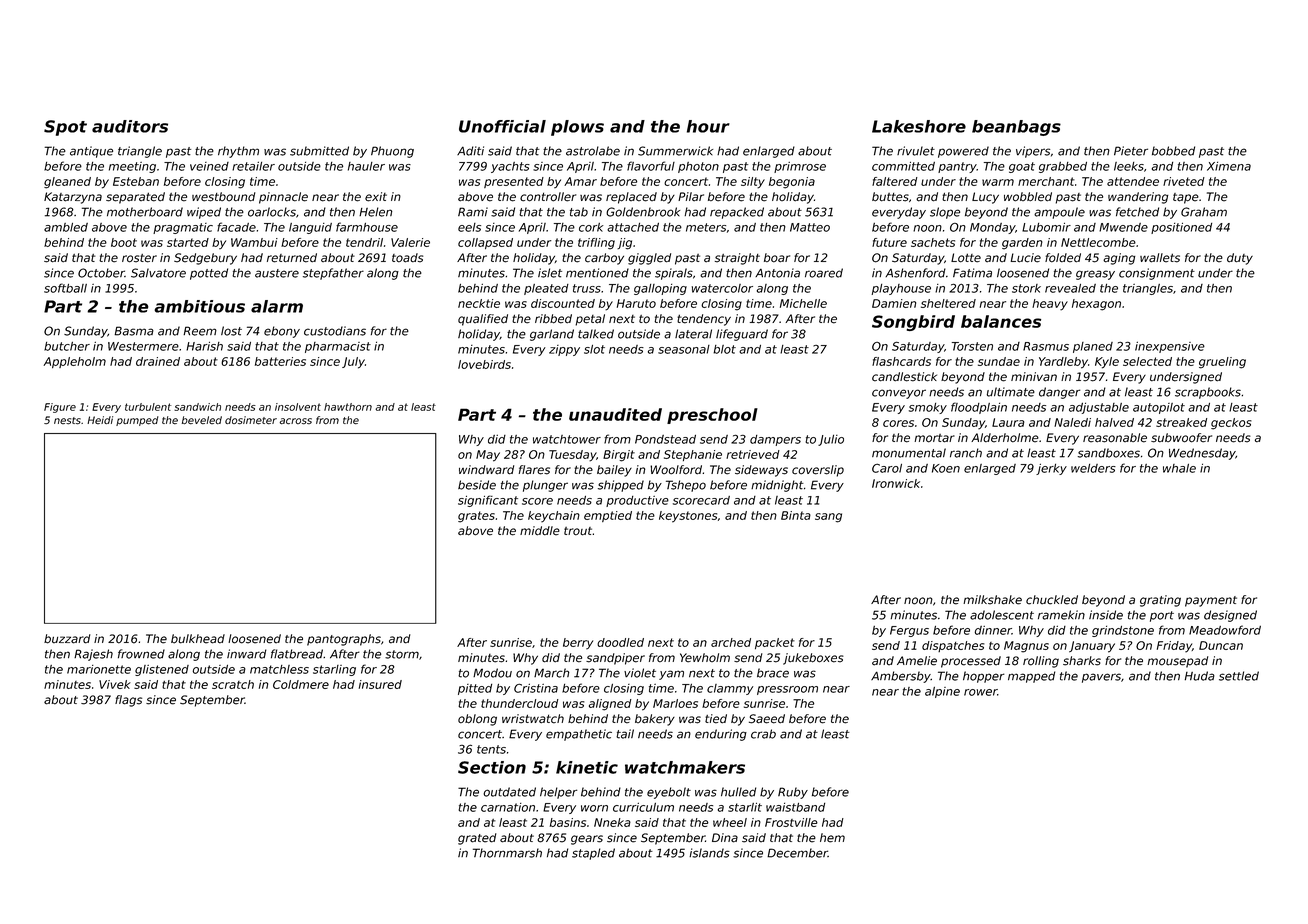 The image size is (1308, 924). Describe the element at coordinates (577, 128) in the screenshot. I see `plows` at that location.
